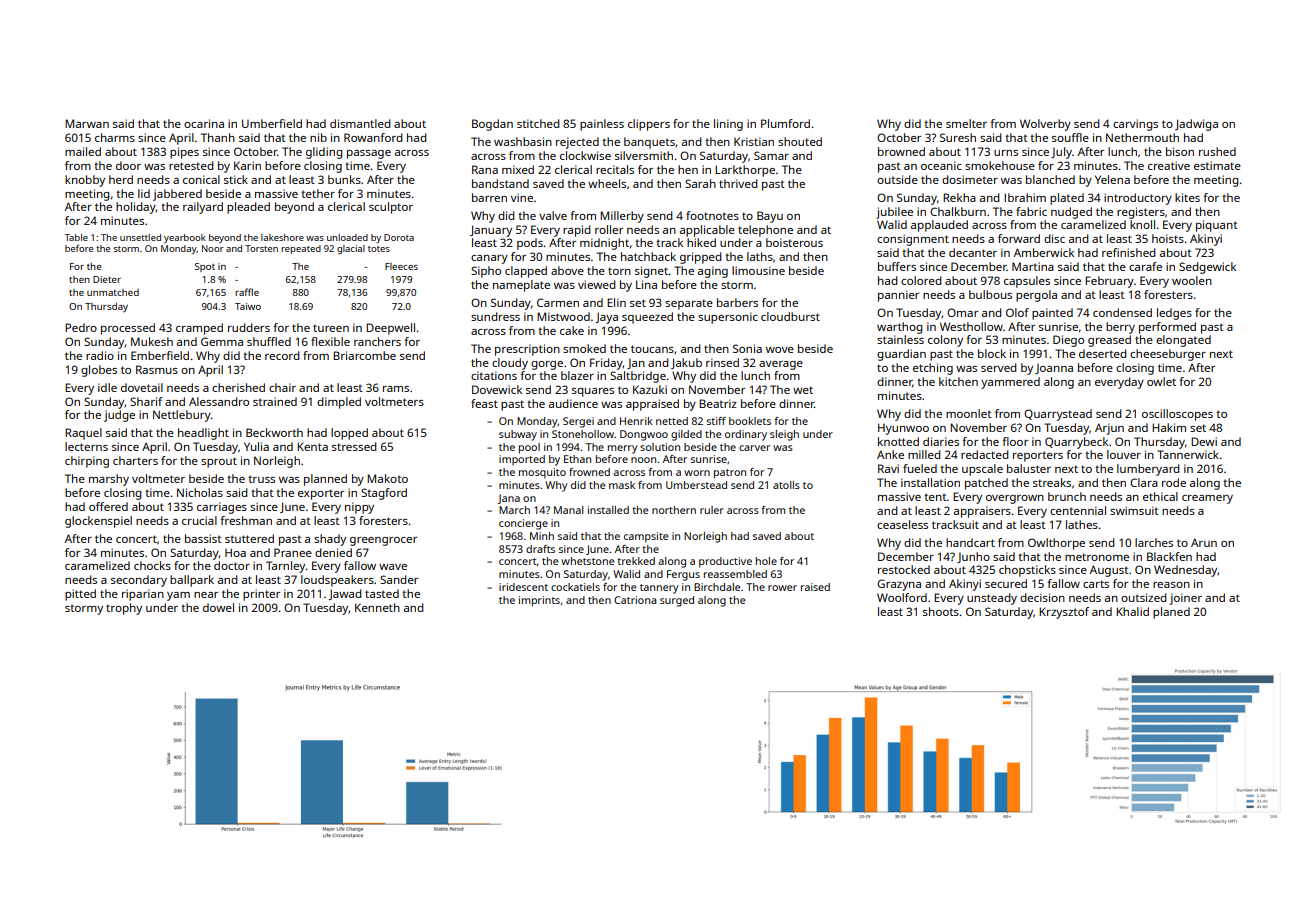 The width and height of the page is (1308, 924). Describe the element at coordinates (760, 256) in the page. I see `laths` at that location.
